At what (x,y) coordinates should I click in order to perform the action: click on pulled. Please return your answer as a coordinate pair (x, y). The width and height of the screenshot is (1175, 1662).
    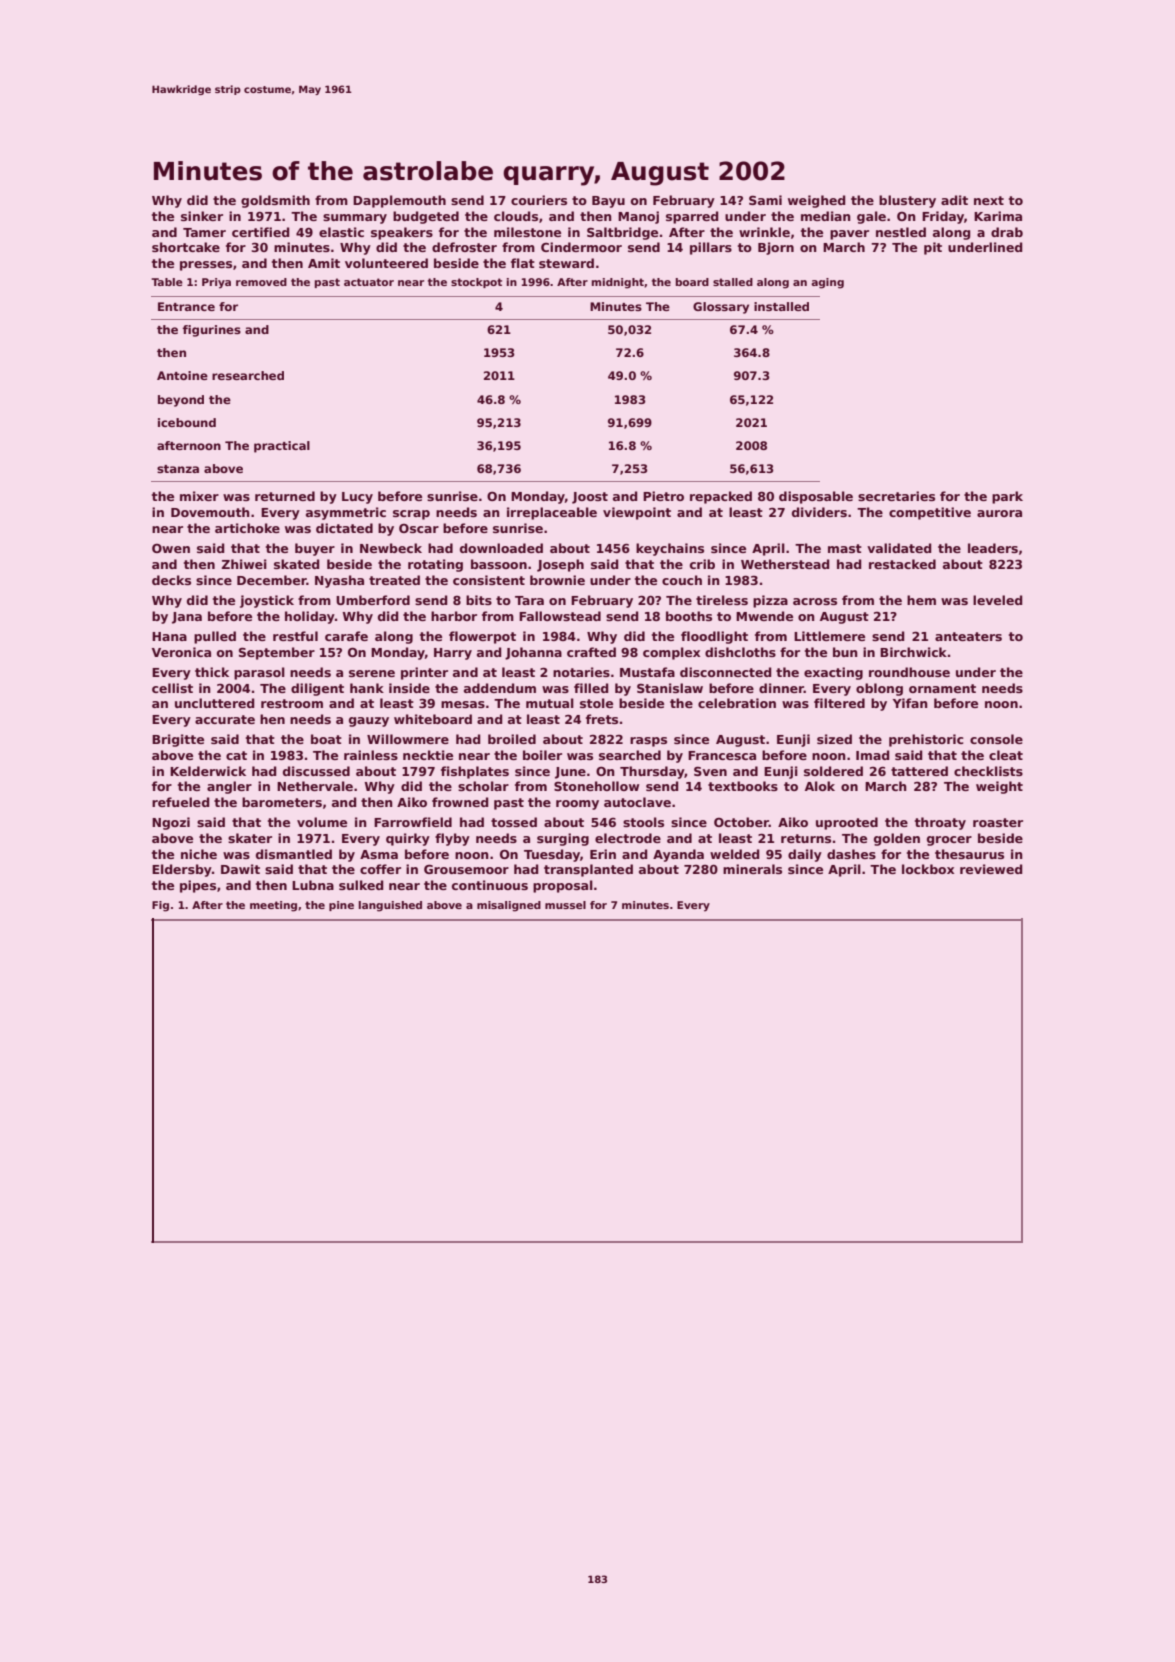
    Looking at the image, I should click on (215, 637).
